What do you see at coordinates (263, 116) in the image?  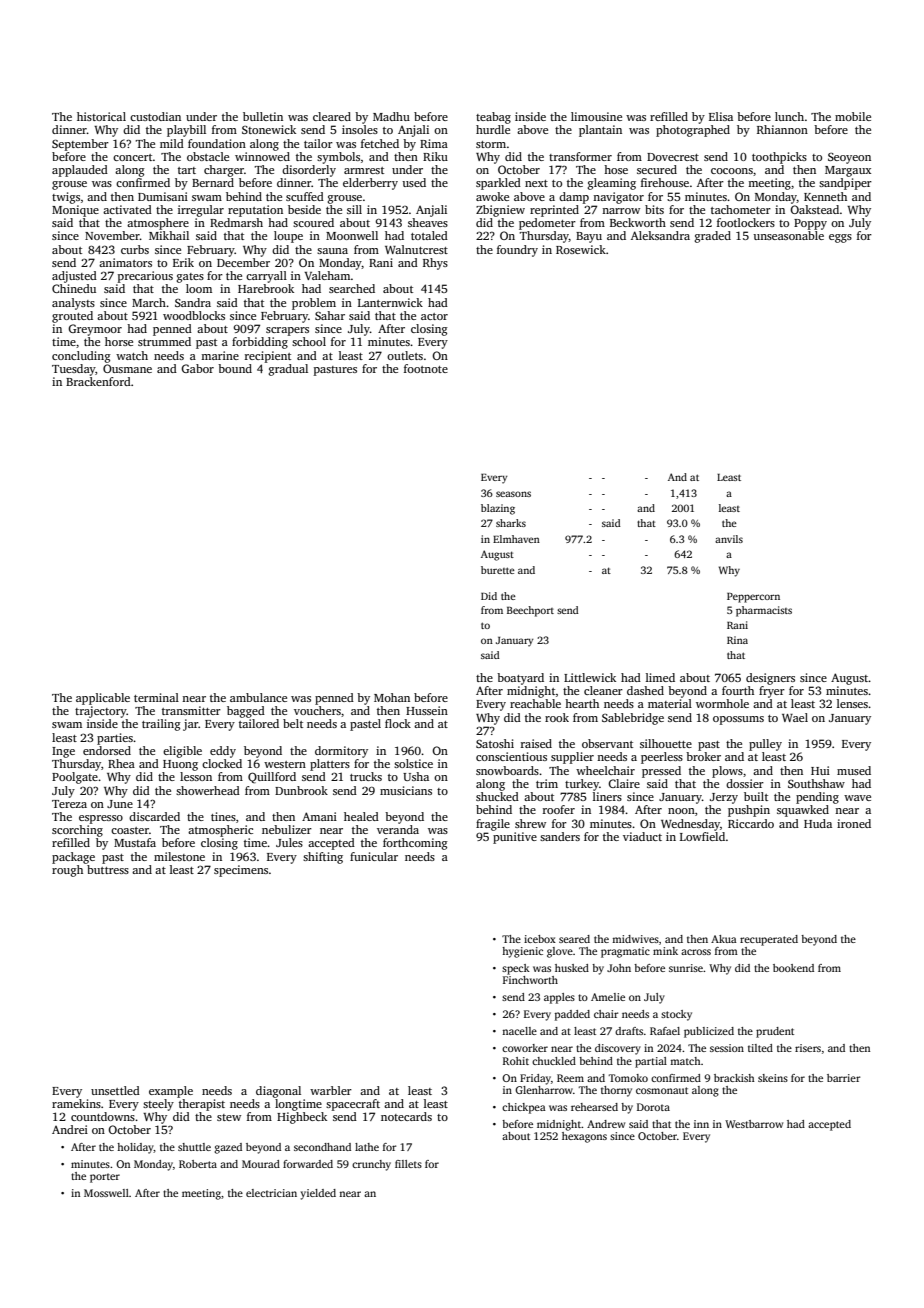 I see `bulletin` at bounding box center [263, 116].
